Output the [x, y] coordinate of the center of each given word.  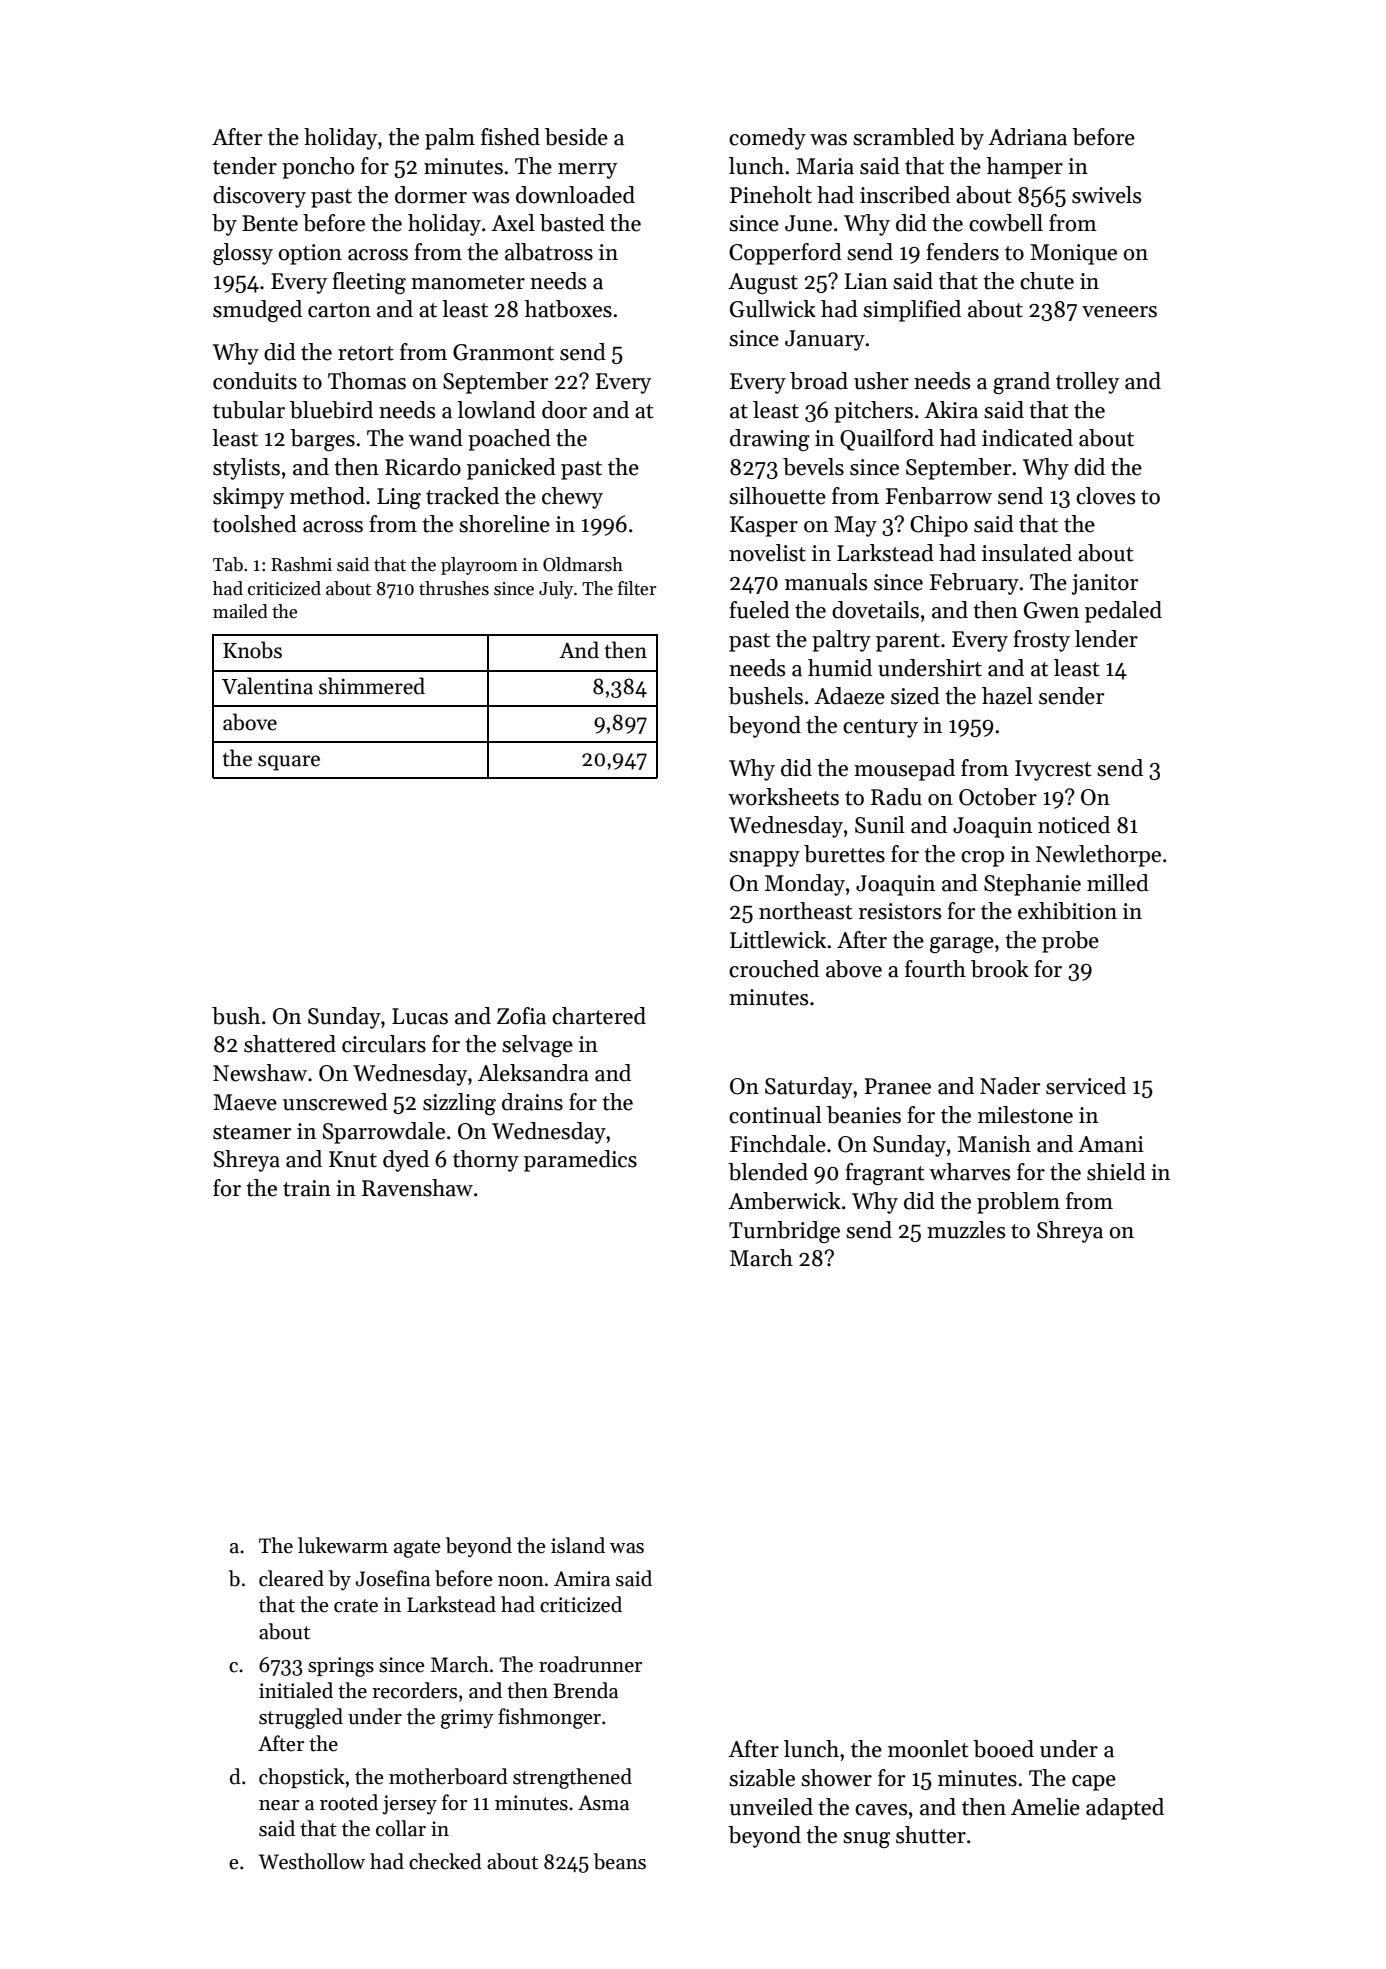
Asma [603, 1803]
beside [576, 137]
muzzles [966, 1230]
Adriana [1027, 137]
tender [245, 166]
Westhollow [312, 1861]
